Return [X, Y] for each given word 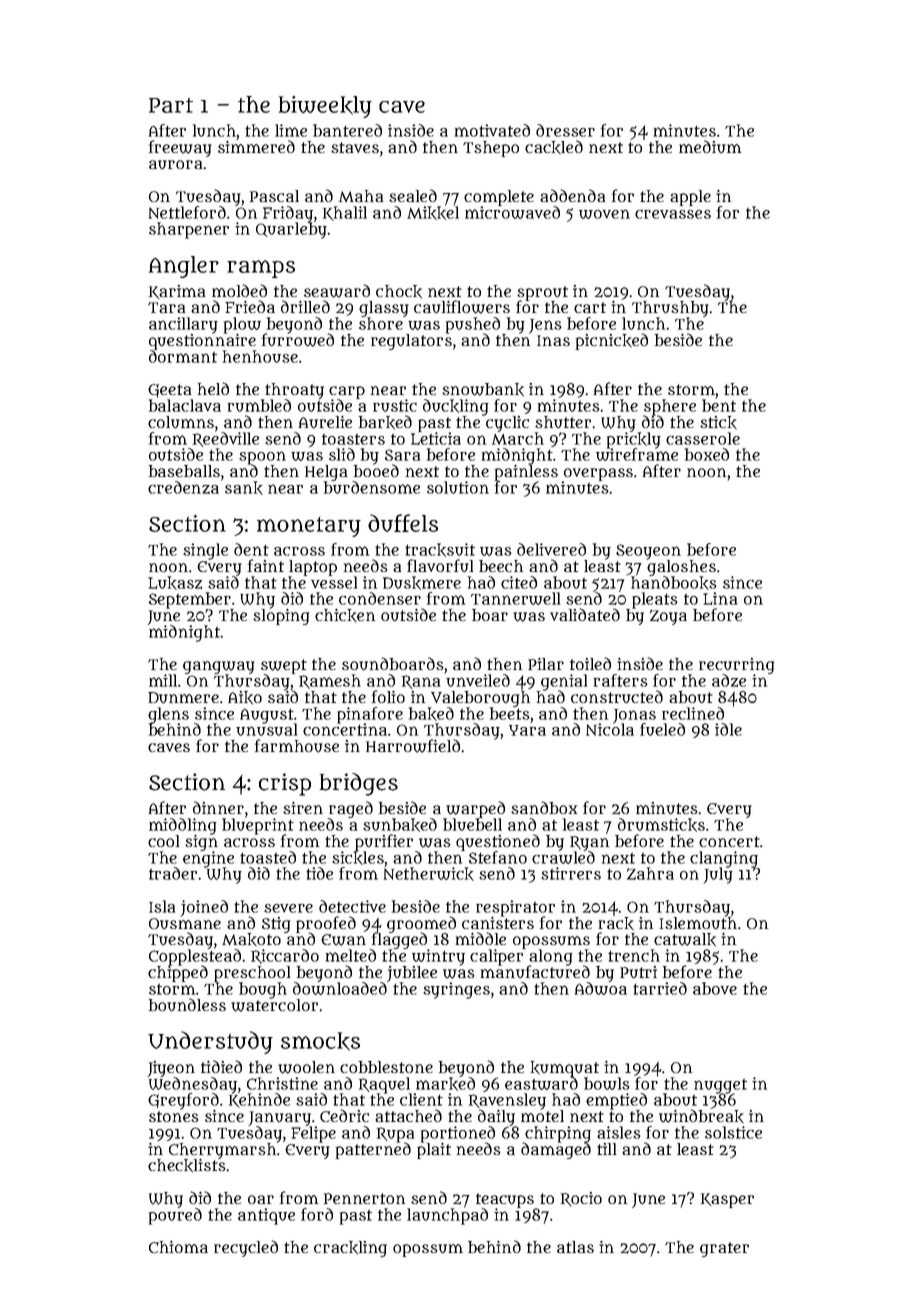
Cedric [344, 1115]
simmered [256, 146]
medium [710, 147]
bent [719, 405]
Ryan [589, 843]
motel [542, 1116]
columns [181, 422]
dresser [565, 130]
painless [526, 473]
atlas [575, 1247]
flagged [399, 941]
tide [319, 873]
